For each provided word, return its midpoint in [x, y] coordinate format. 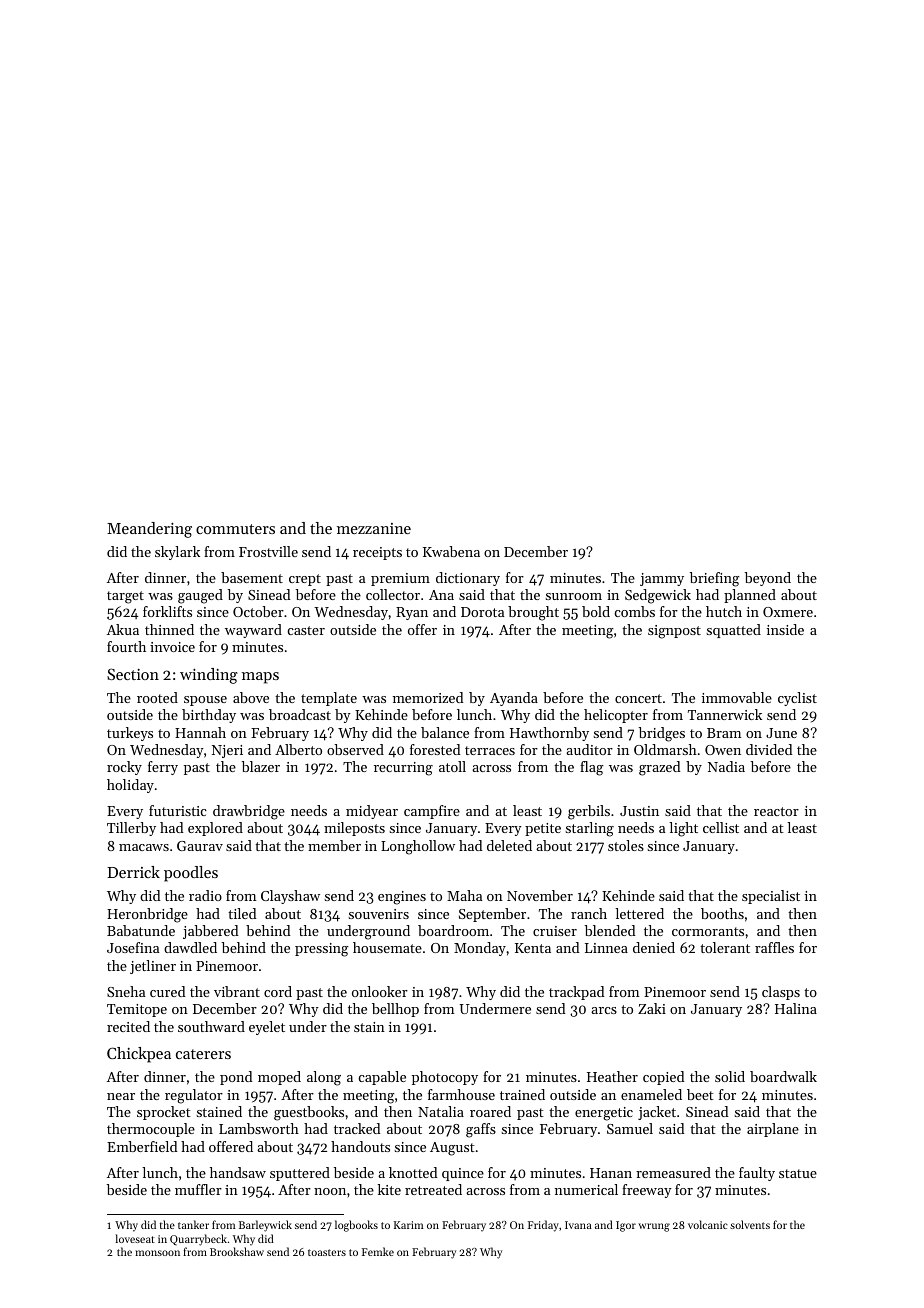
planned [750, 596]
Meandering [149, 530]
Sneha [126, 991]
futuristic [178, 810]
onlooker [380, 991]
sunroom [574, 596]
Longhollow [418, 847]
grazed [660, 768]
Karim [409, 1225]
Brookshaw [237, 1251]
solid [730, 1076]
